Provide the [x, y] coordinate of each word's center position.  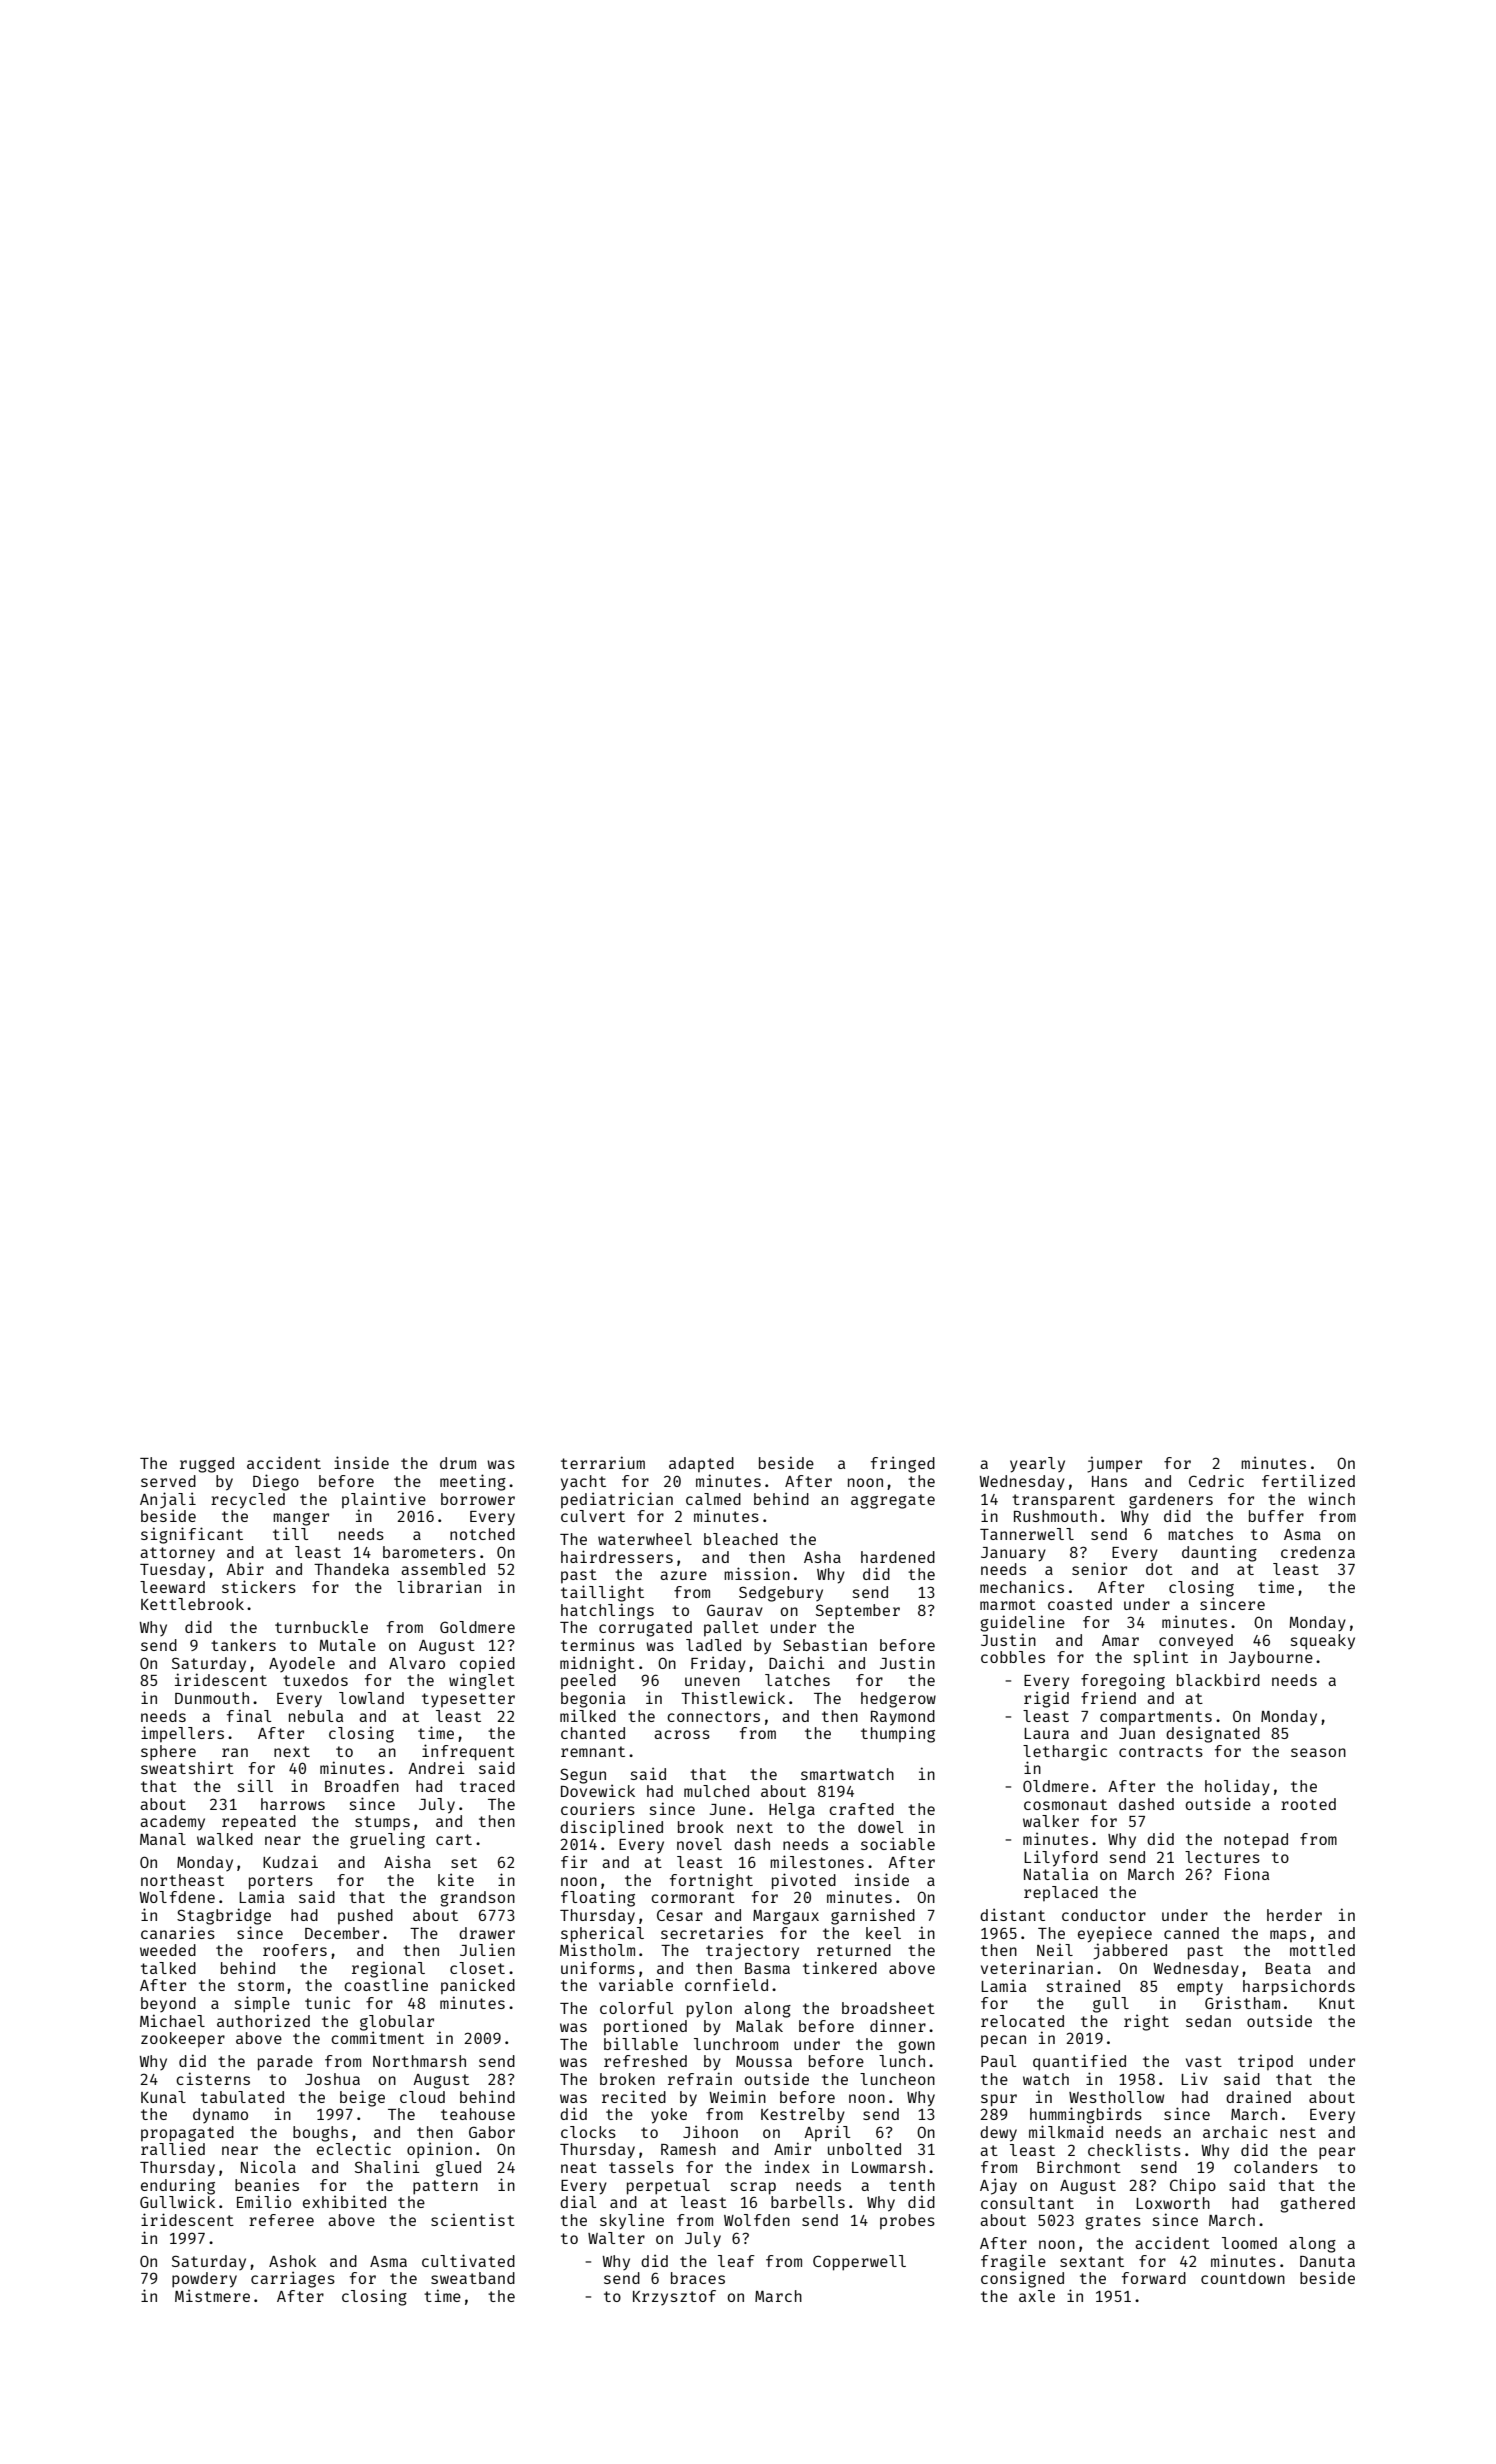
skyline [632, 2221]
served [168, 1481]
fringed [903, 1464]
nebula [316, 1716]
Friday [718, 1664]
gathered [1317, 2205]
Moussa [764, 2061]
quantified [1079, 2062]
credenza [1318, 1552]
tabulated [242, 2097]
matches [1200, 1534]
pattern [445, 2187]
